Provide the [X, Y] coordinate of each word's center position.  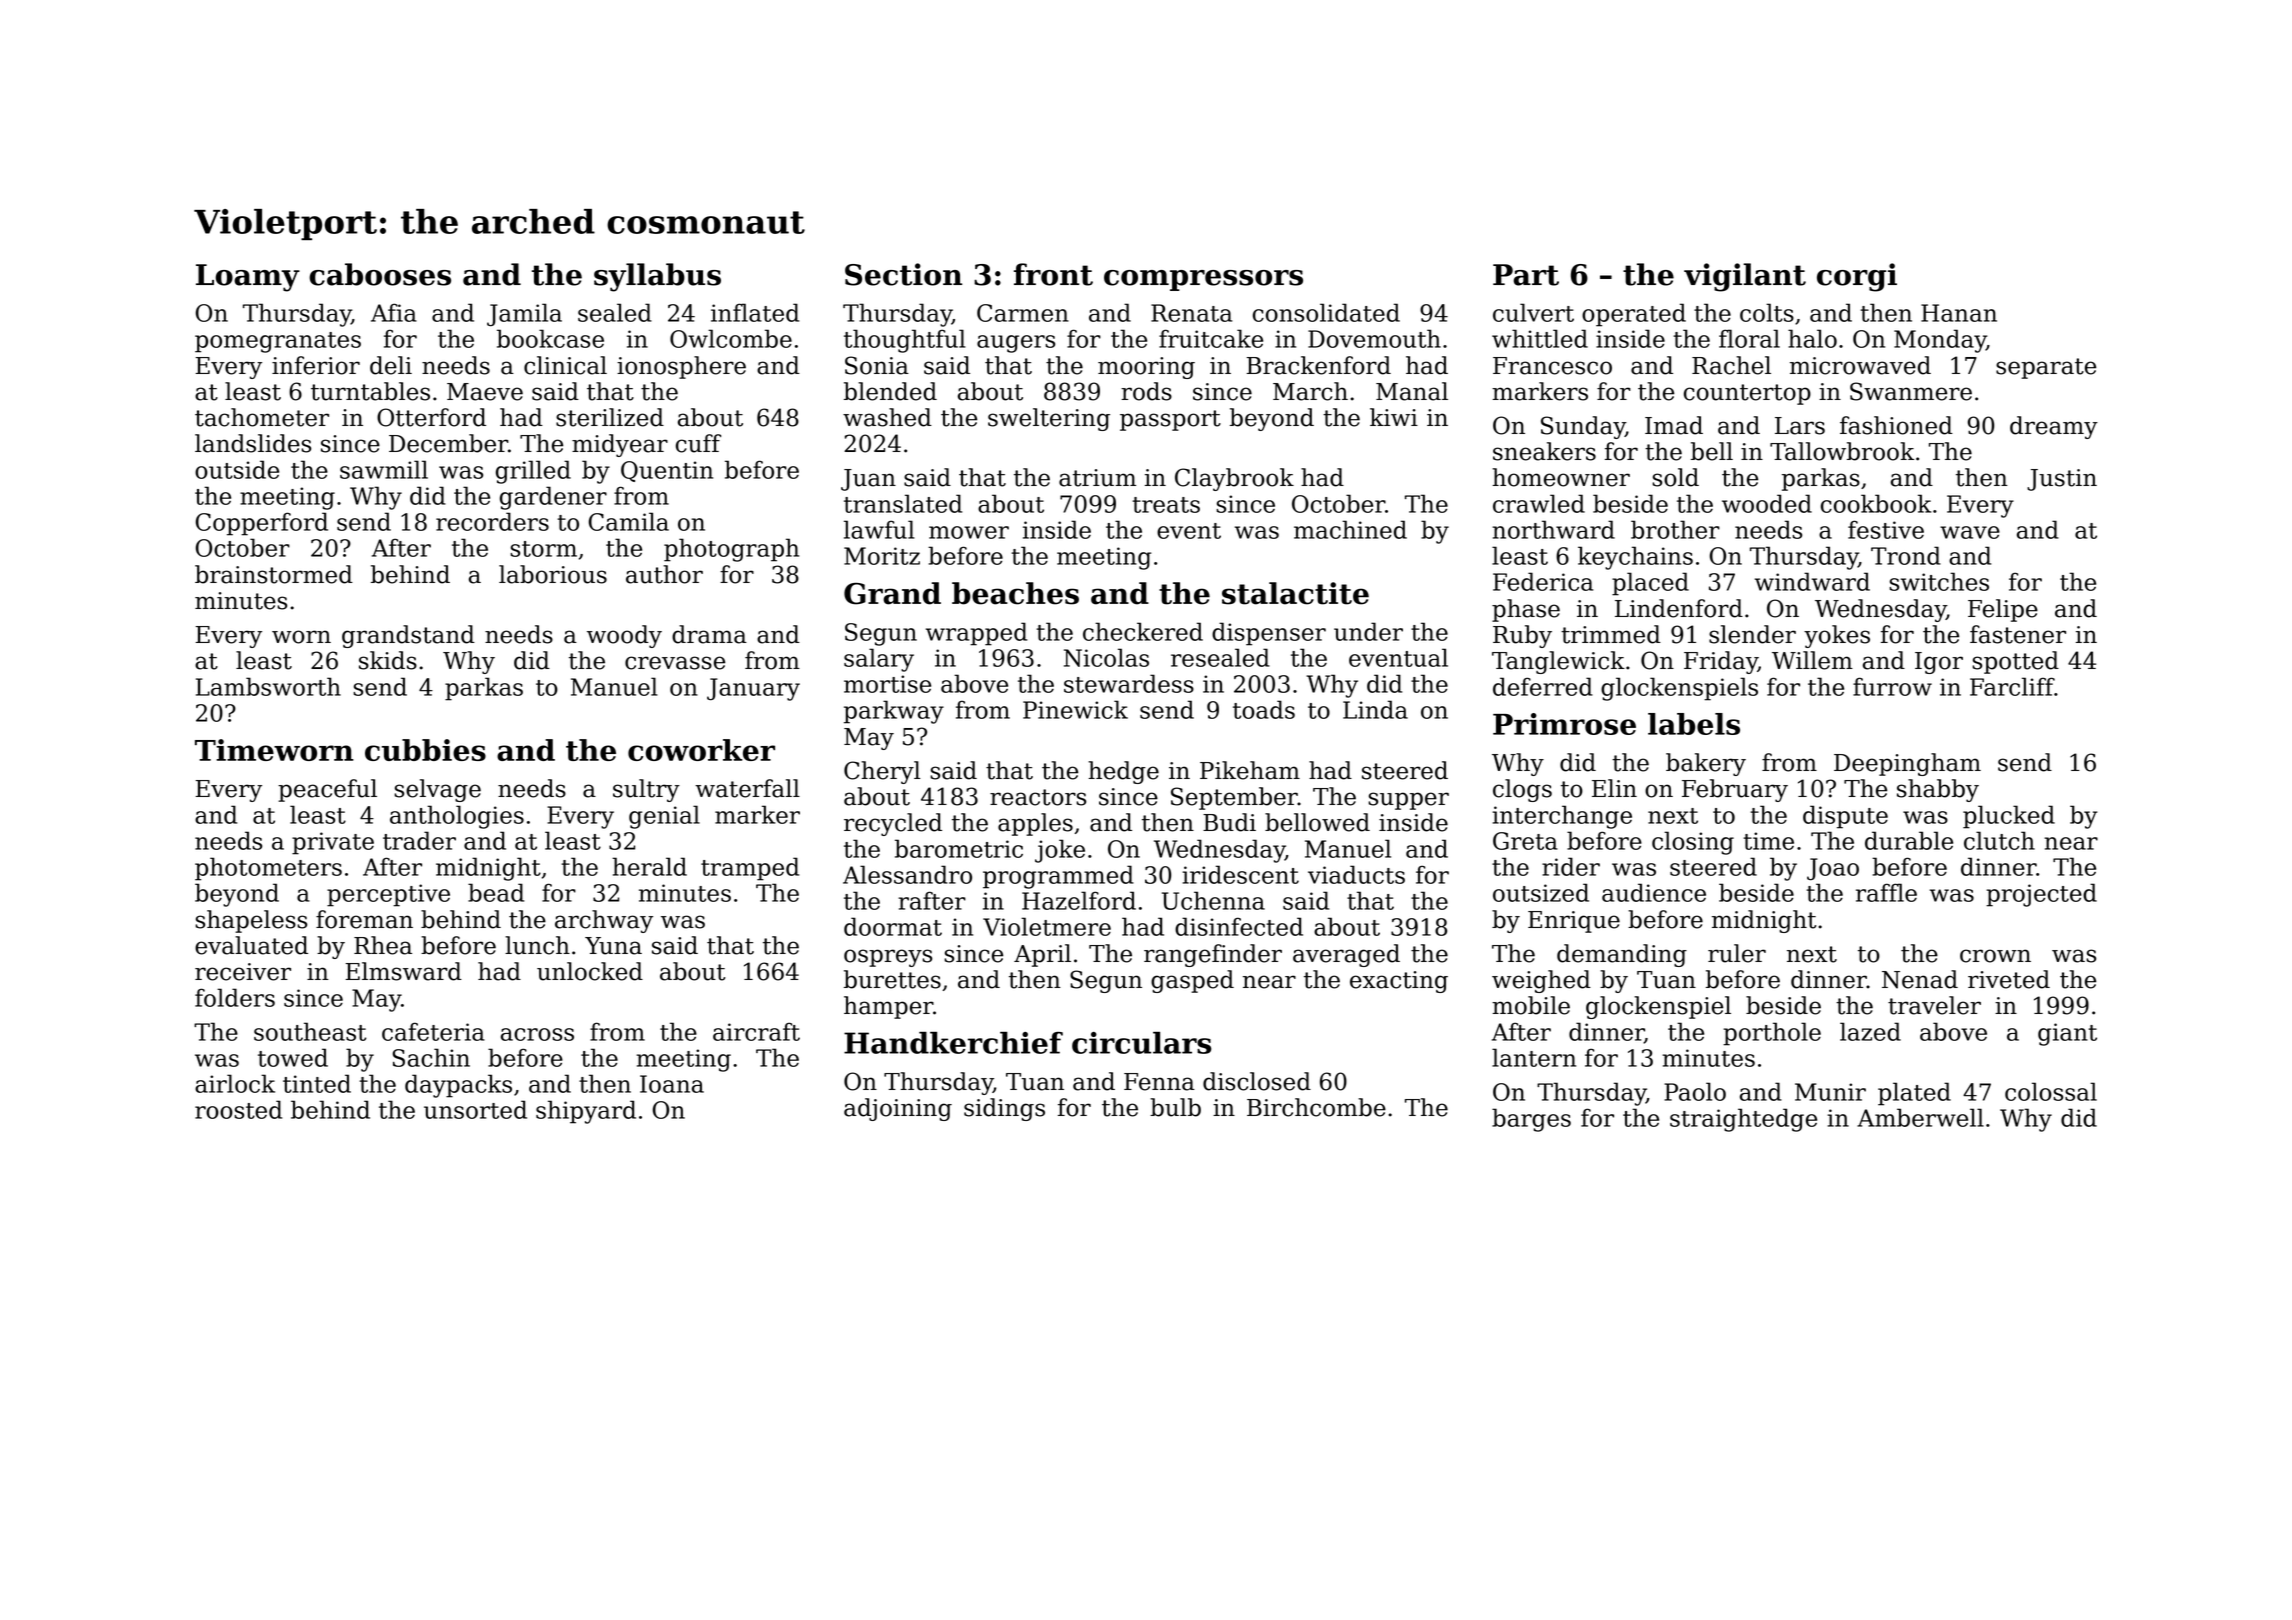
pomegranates [278, 342]
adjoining [898, 1109]
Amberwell [1920, 1117]
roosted [238, 1109]
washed [887, 417]
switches [1939, 581]
